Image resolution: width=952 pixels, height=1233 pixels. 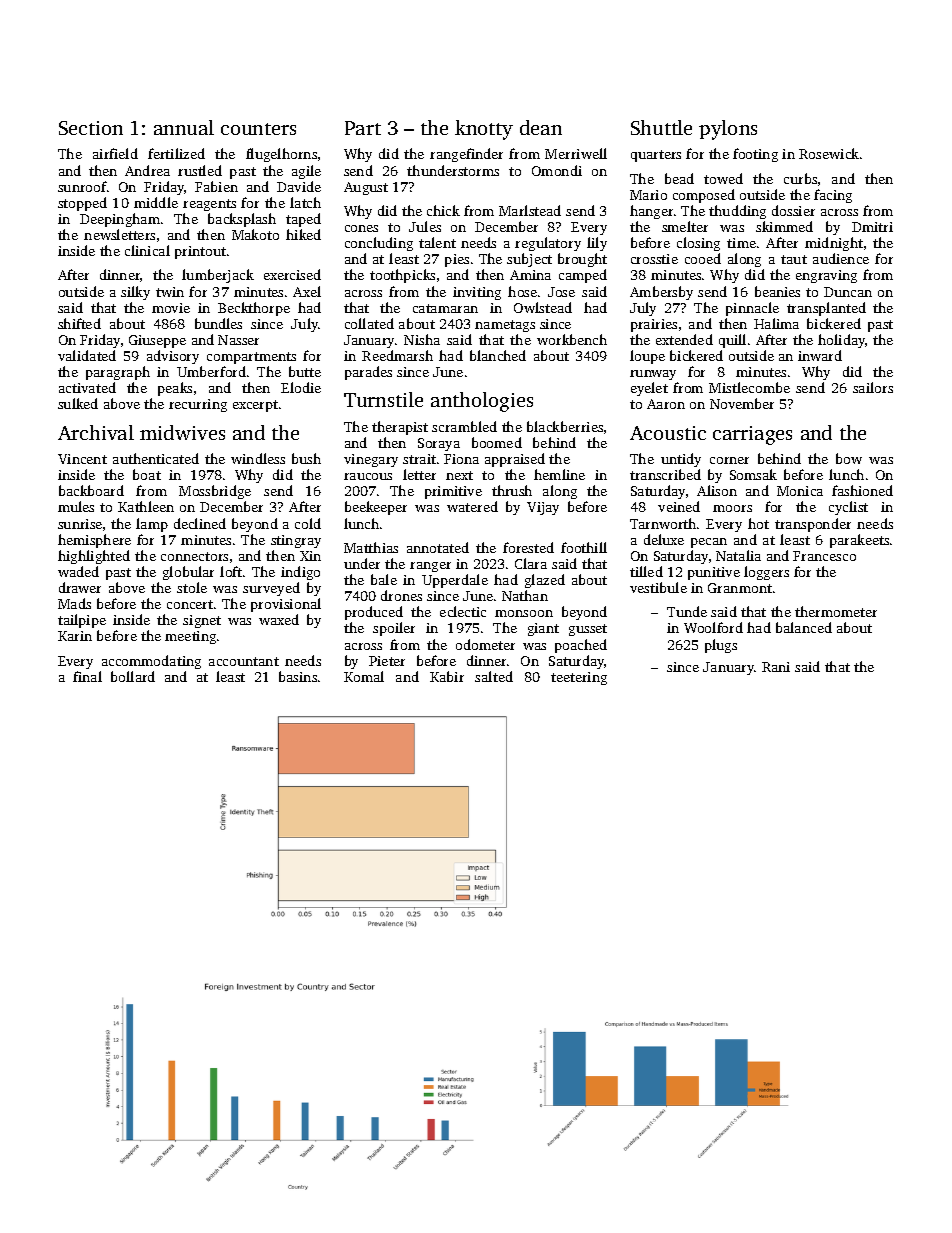 What do you see at coordinates (200, 252) in the page?
I see `printout` at bounding box center [200, 252].
